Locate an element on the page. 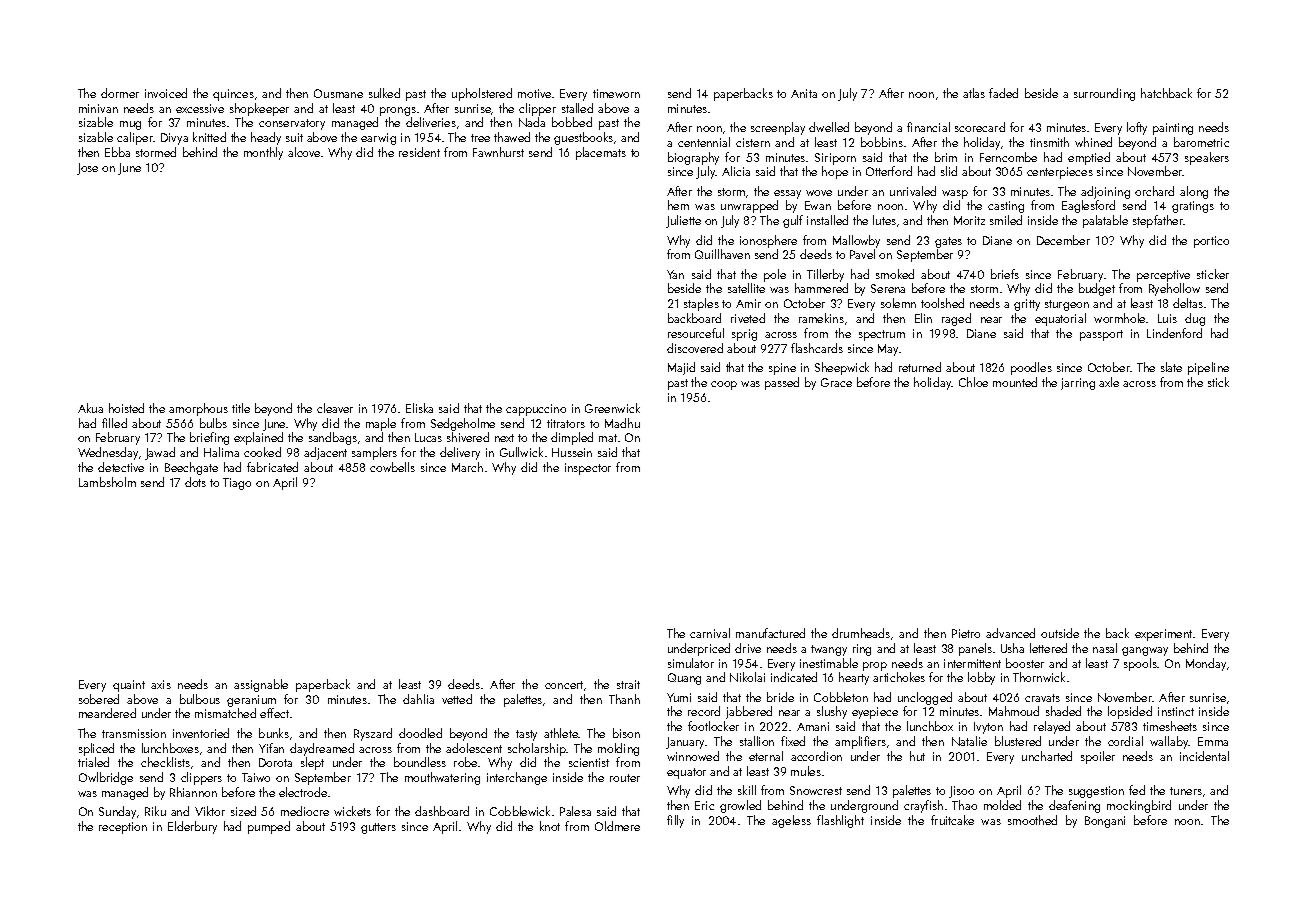 This page has height=924, width=1308. adjacent is located at coordinates (325, 453).
